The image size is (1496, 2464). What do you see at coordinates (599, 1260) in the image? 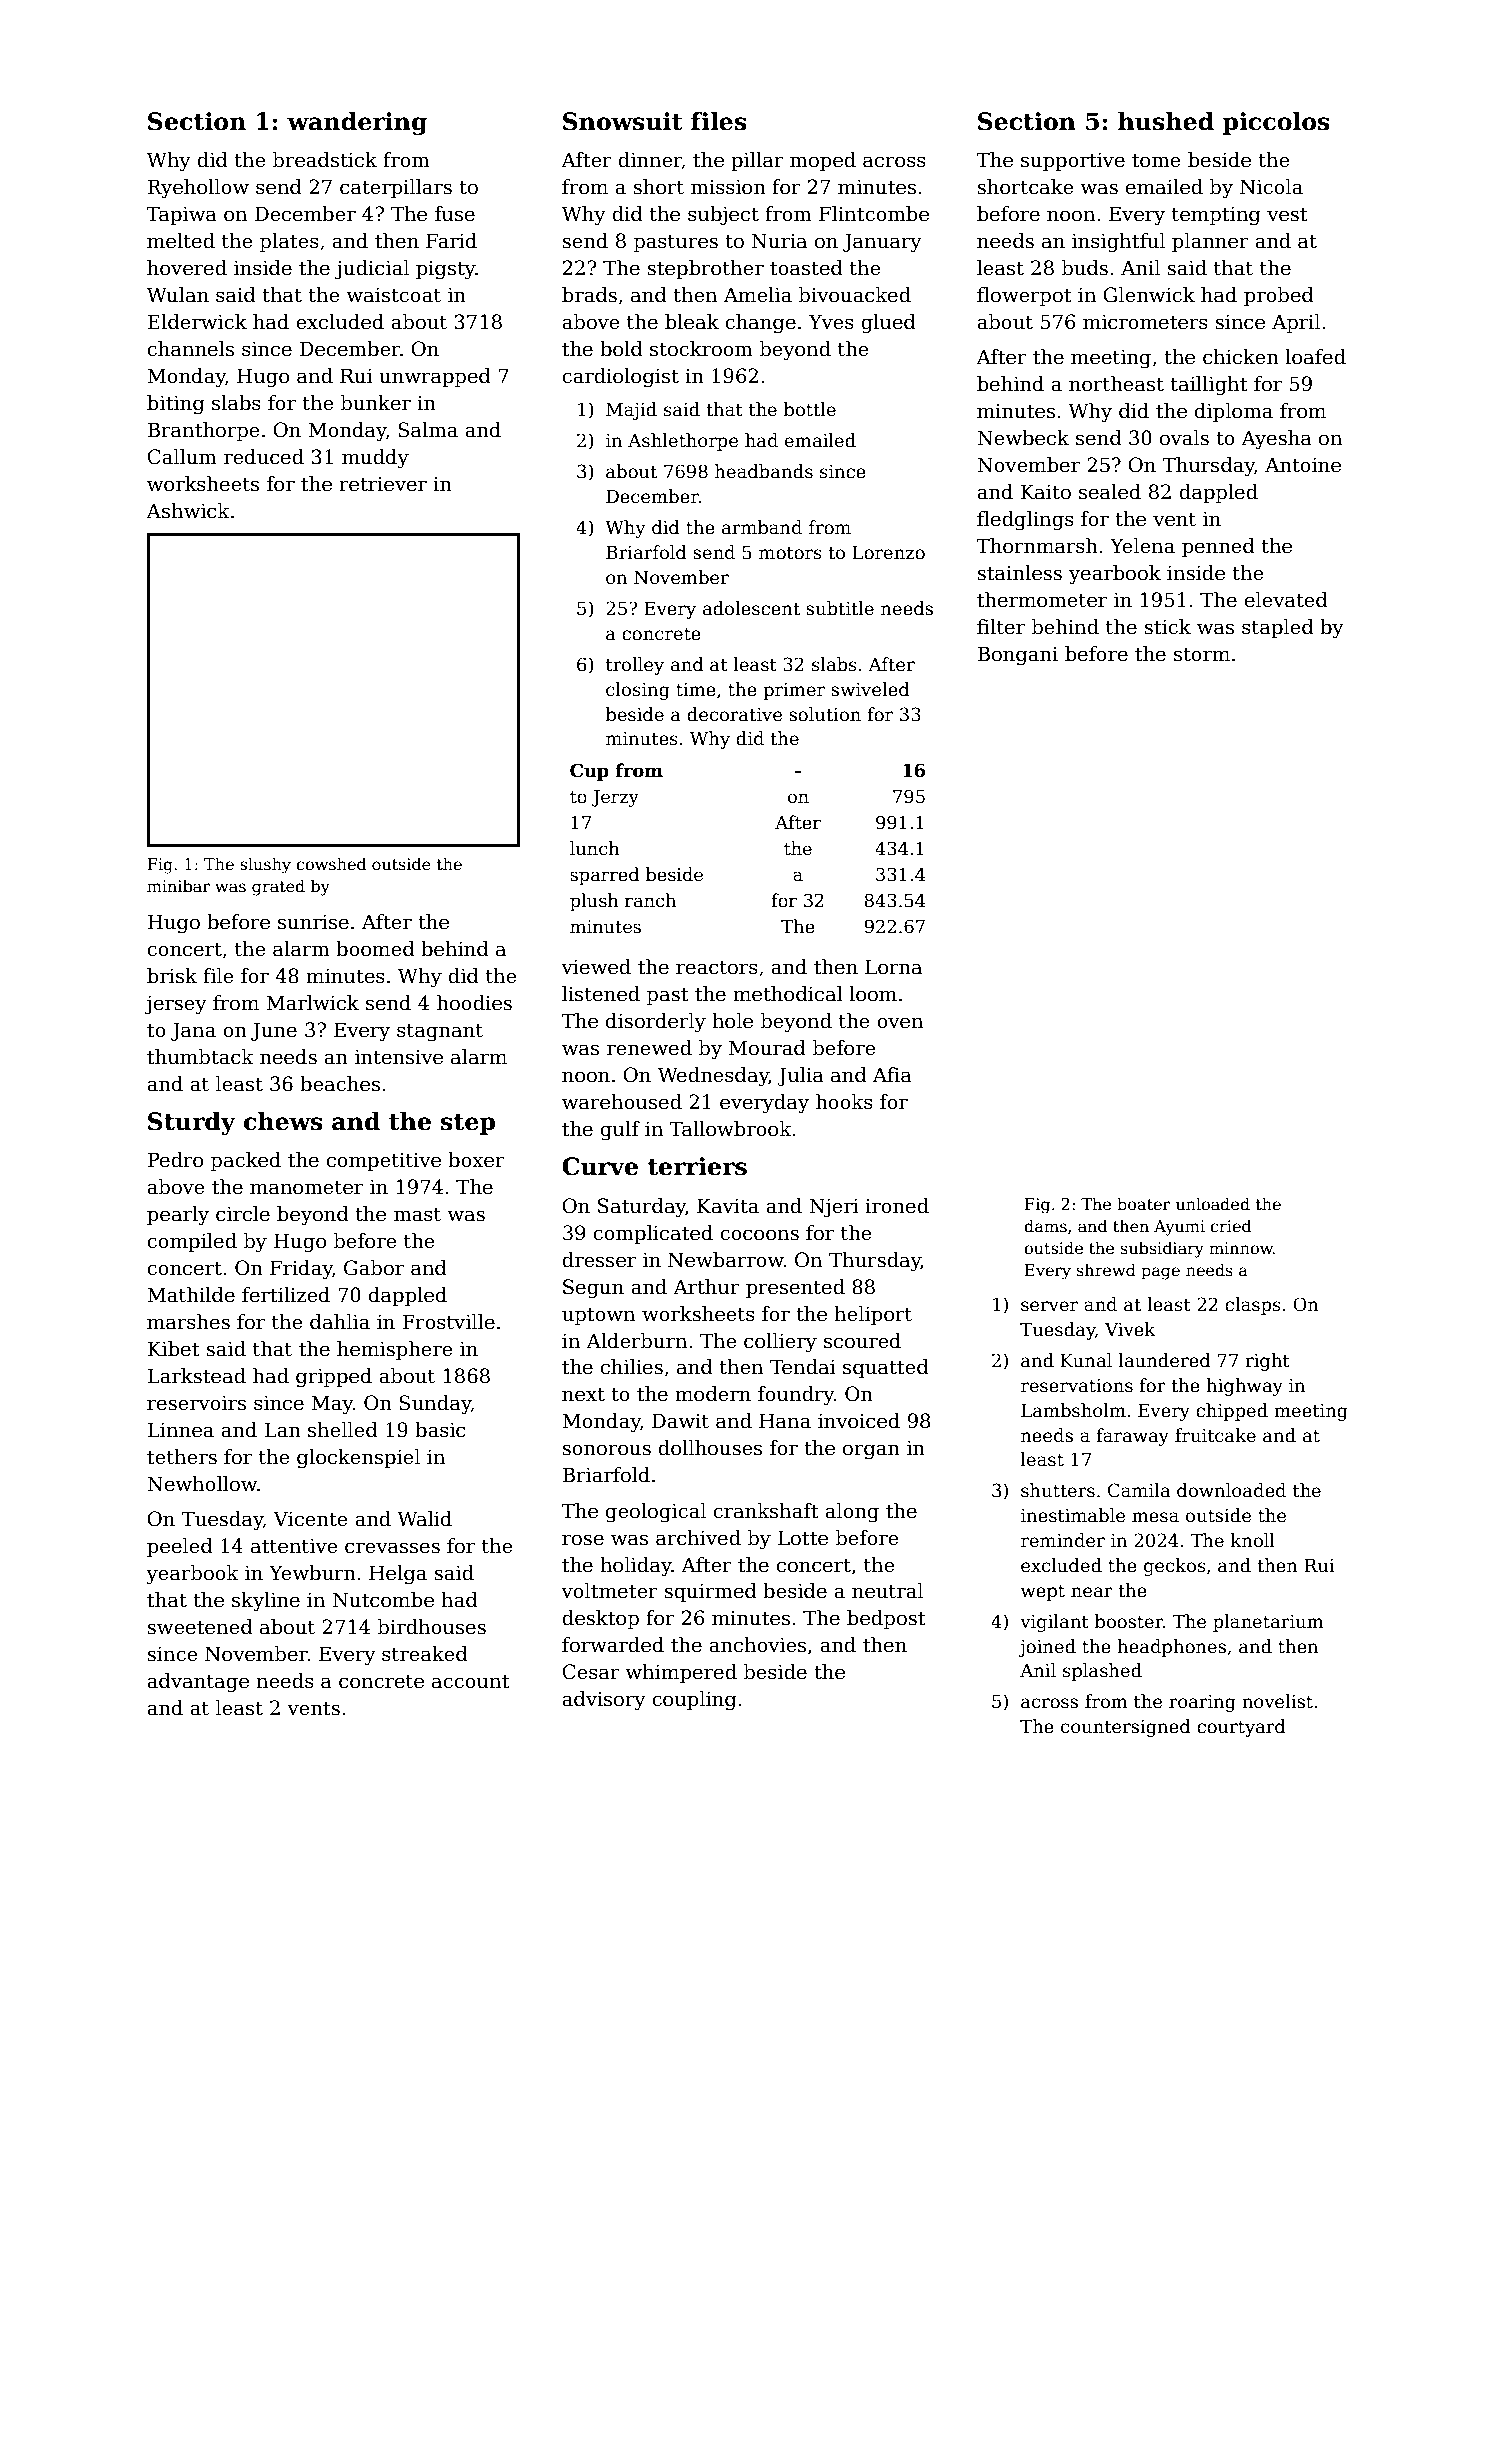
I see `dresser` at bounding box center [599, 1260].
